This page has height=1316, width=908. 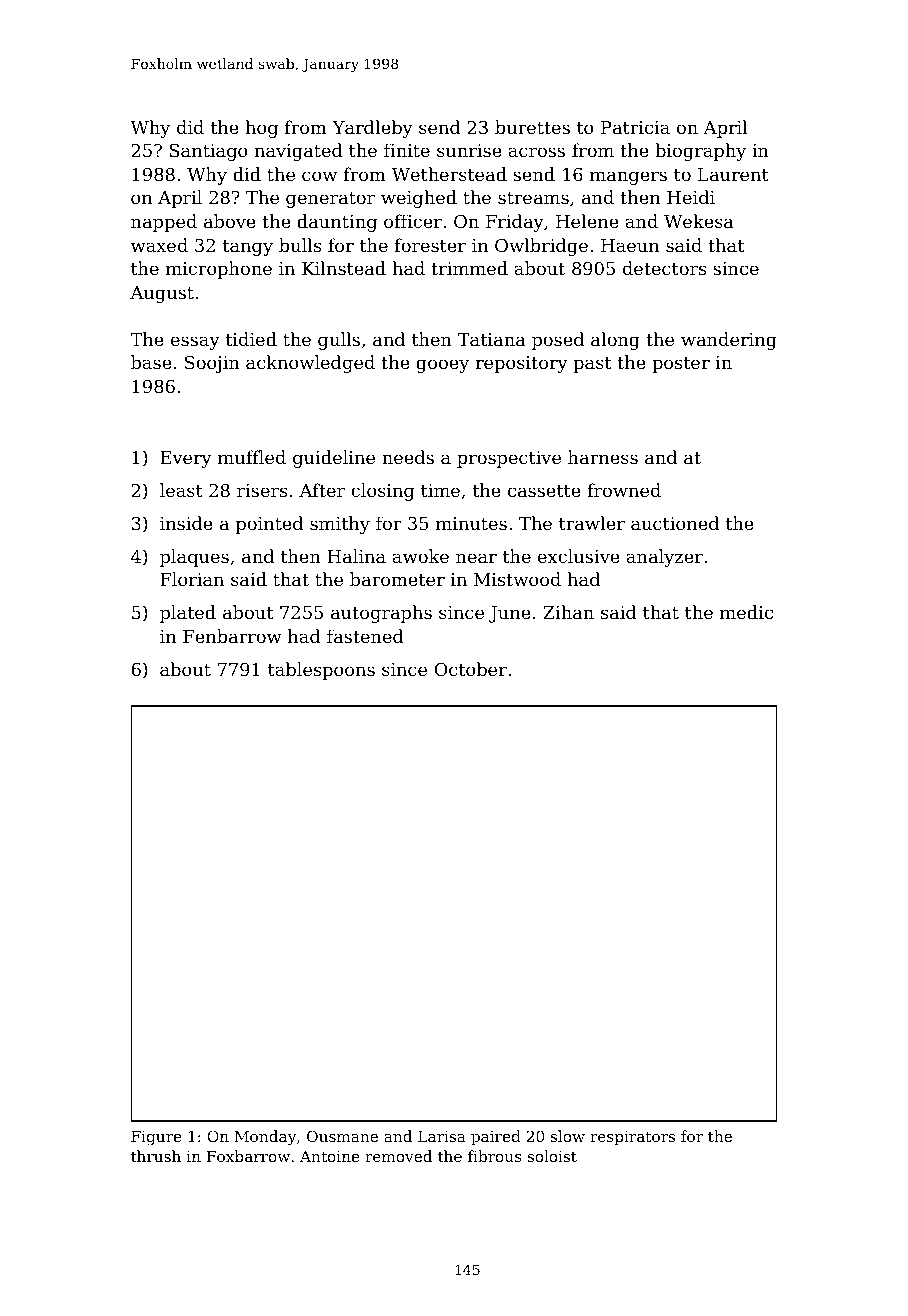 What do you see at coordinates (381, 614) in the page?
I see `autographs` at bounding box center [381, 614].
